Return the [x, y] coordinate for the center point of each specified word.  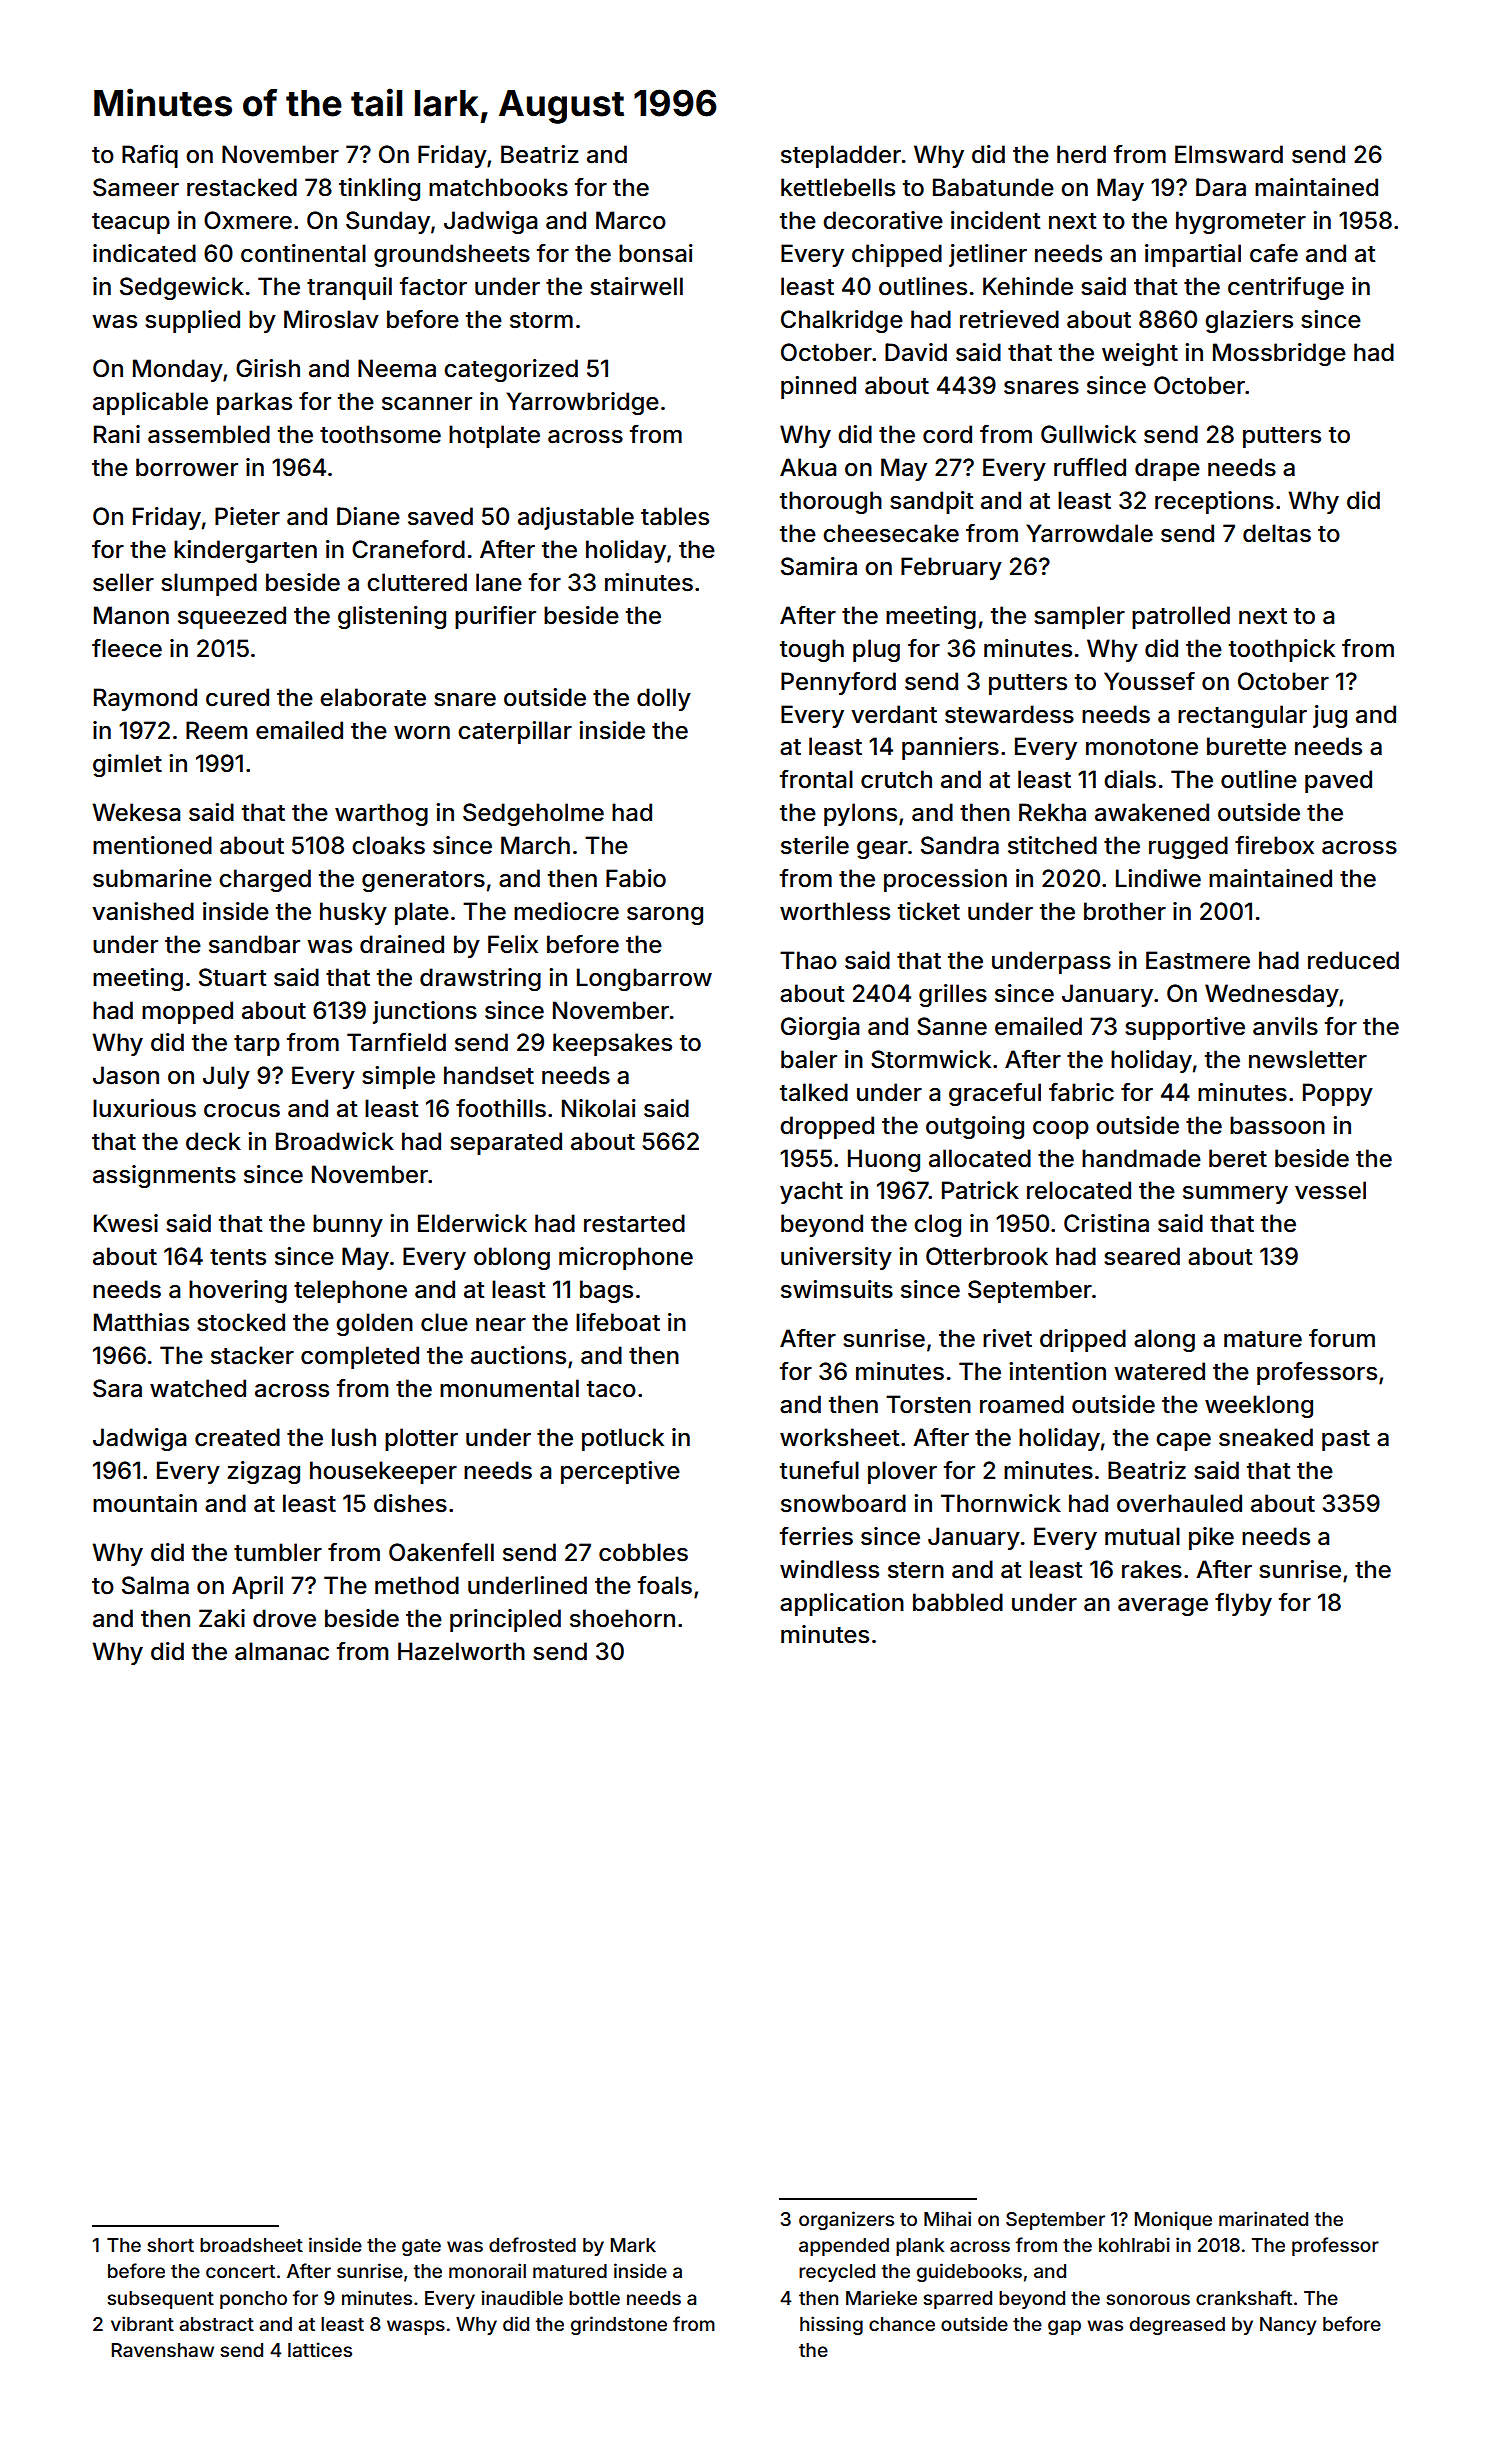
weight [1140, 354]
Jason [126, 1075]
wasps [416, 2327]
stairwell [636, 286]
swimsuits [837, 1289]
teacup [131, 223]
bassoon [1277, 1125]
